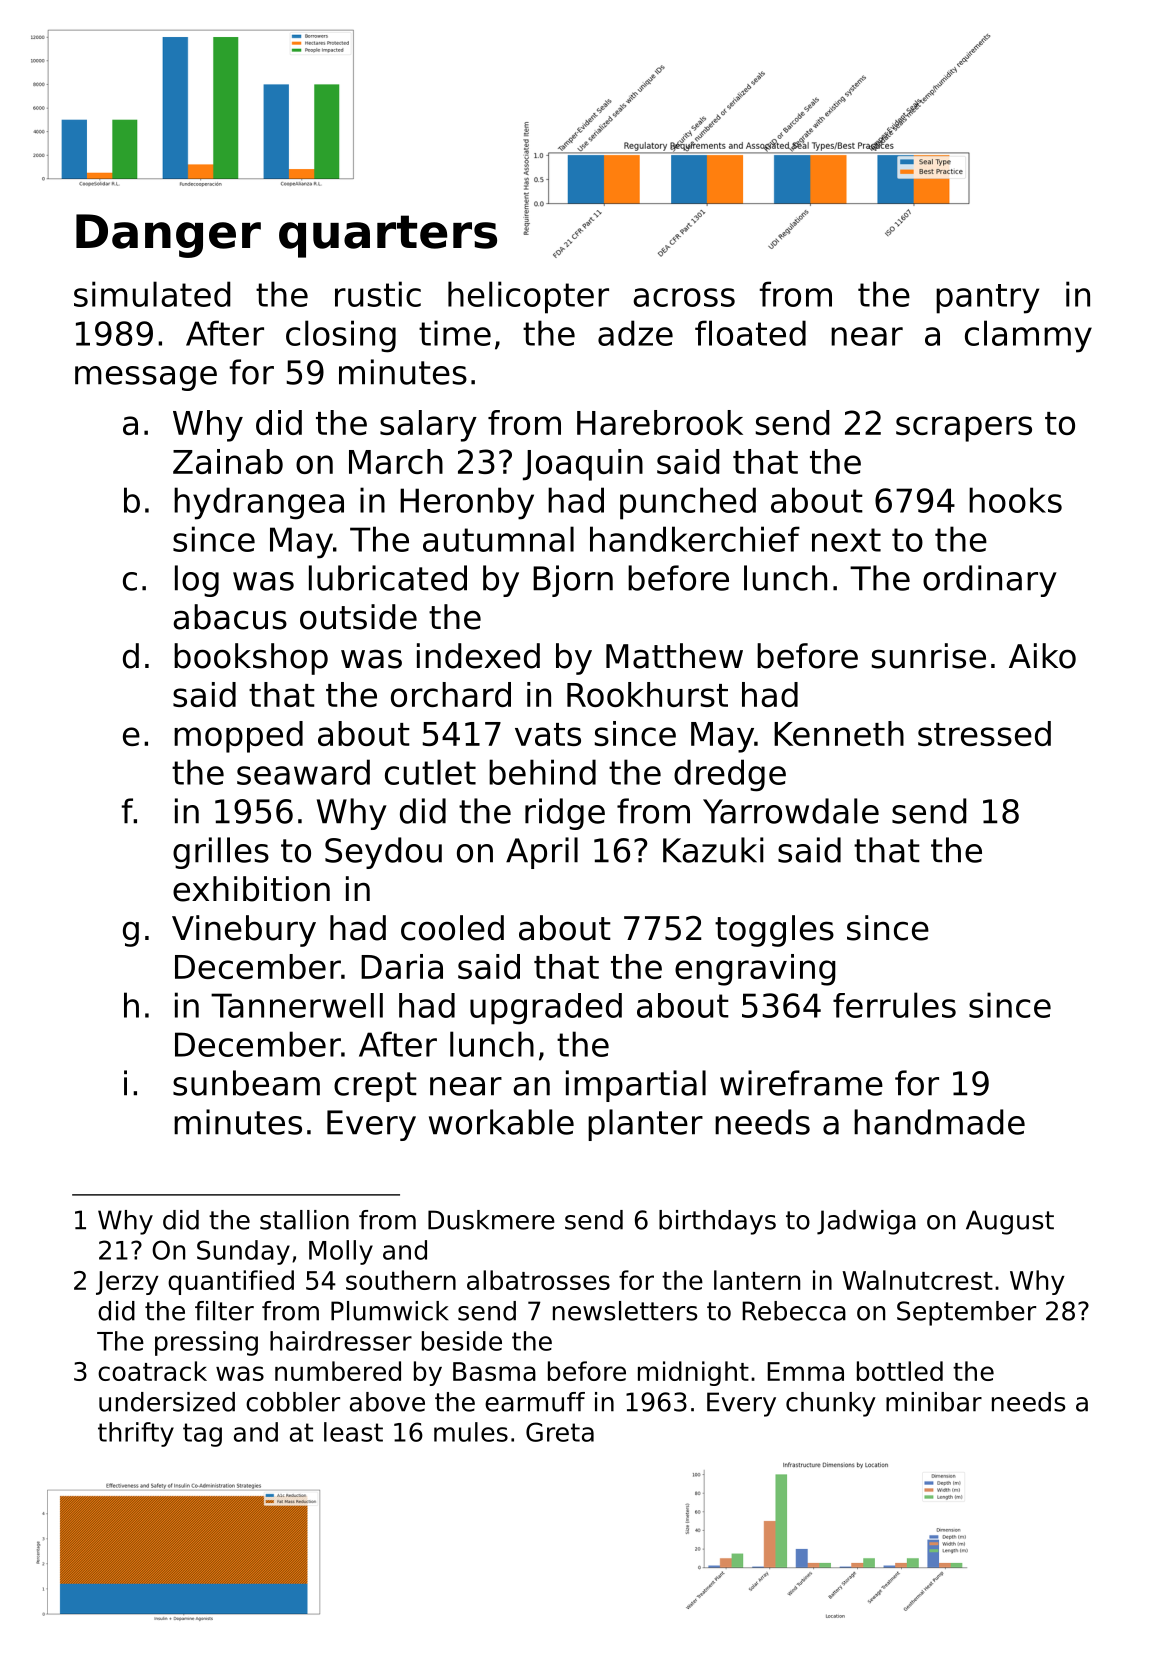 The width and height of the image is (1165, 1654). Describe the element at coordinates (136, 1434) in the image. I see `thrifty` at that location.
